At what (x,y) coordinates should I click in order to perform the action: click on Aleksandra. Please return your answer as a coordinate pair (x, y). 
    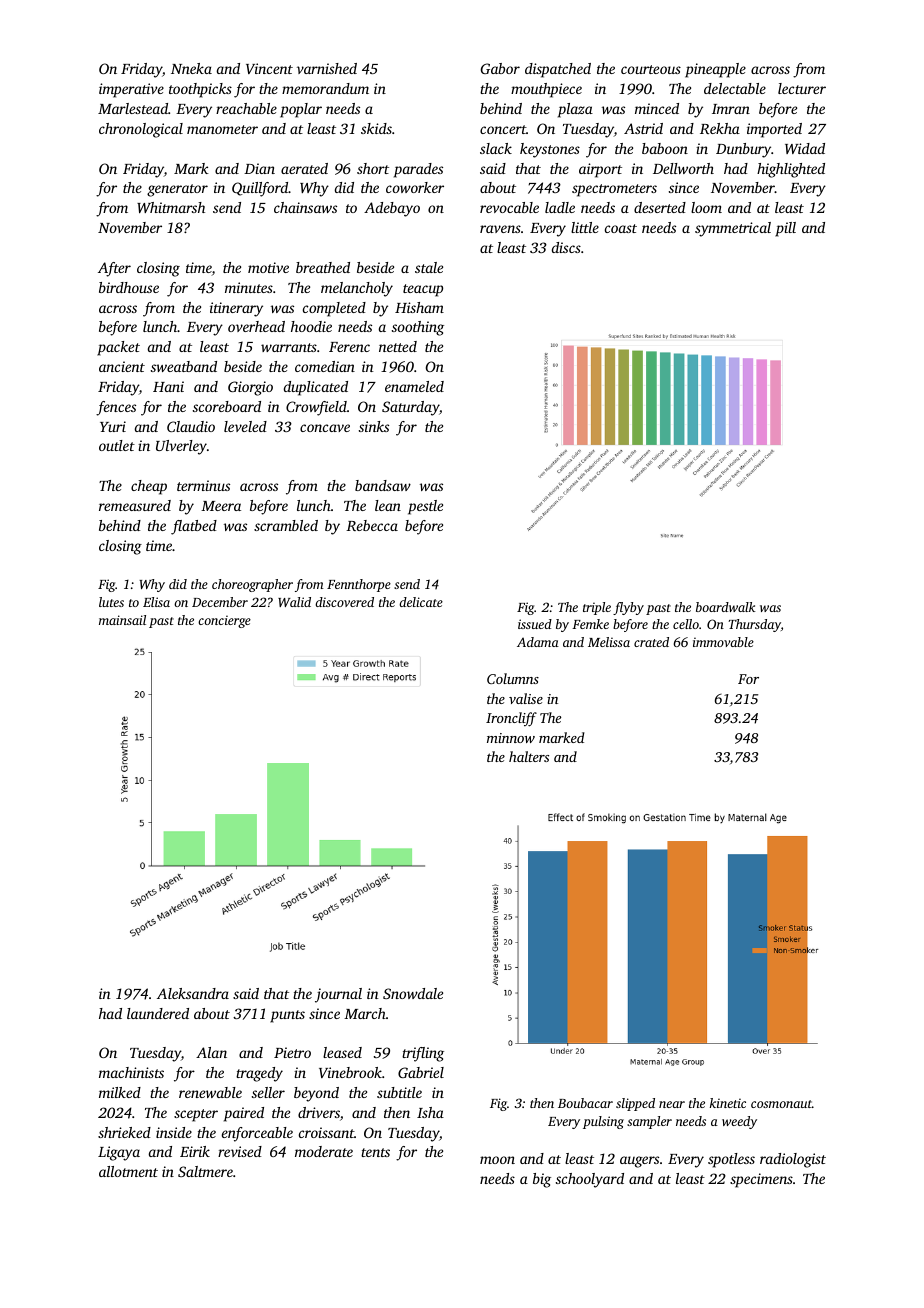
    Looking at the image, I should click on (193, 993).
